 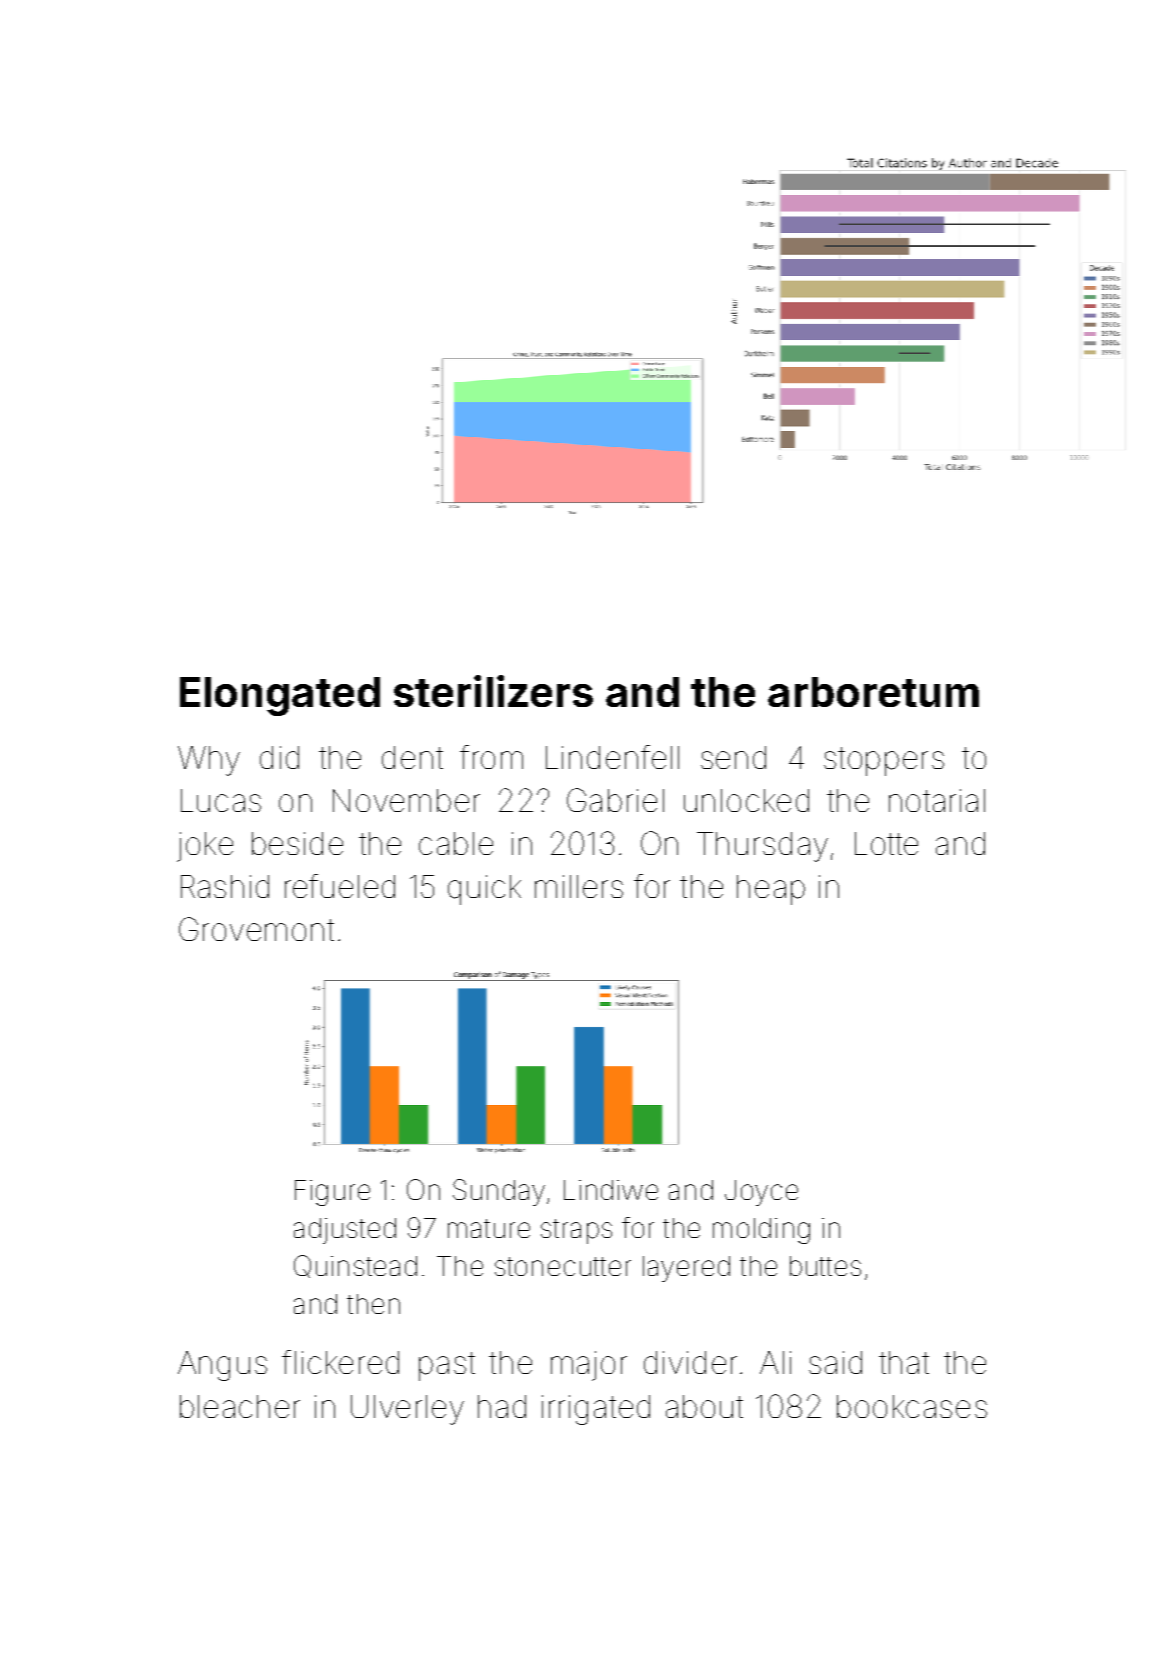 What do you see at coordinates (886, 843) in the screenshot?
I see `Lotte` at bounding box center [886, 843].
